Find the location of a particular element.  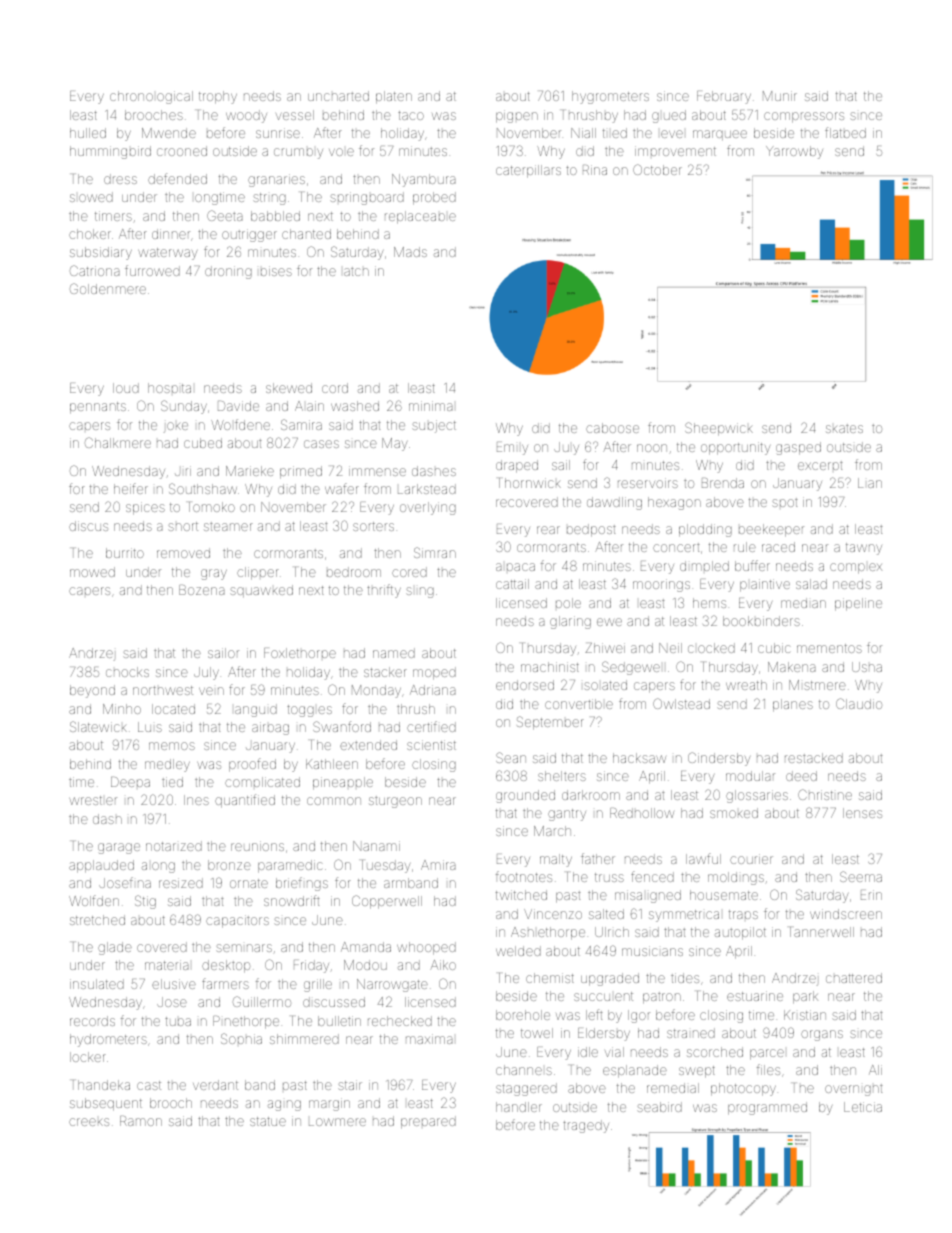

pennants is located at coordinates (98, 408).
